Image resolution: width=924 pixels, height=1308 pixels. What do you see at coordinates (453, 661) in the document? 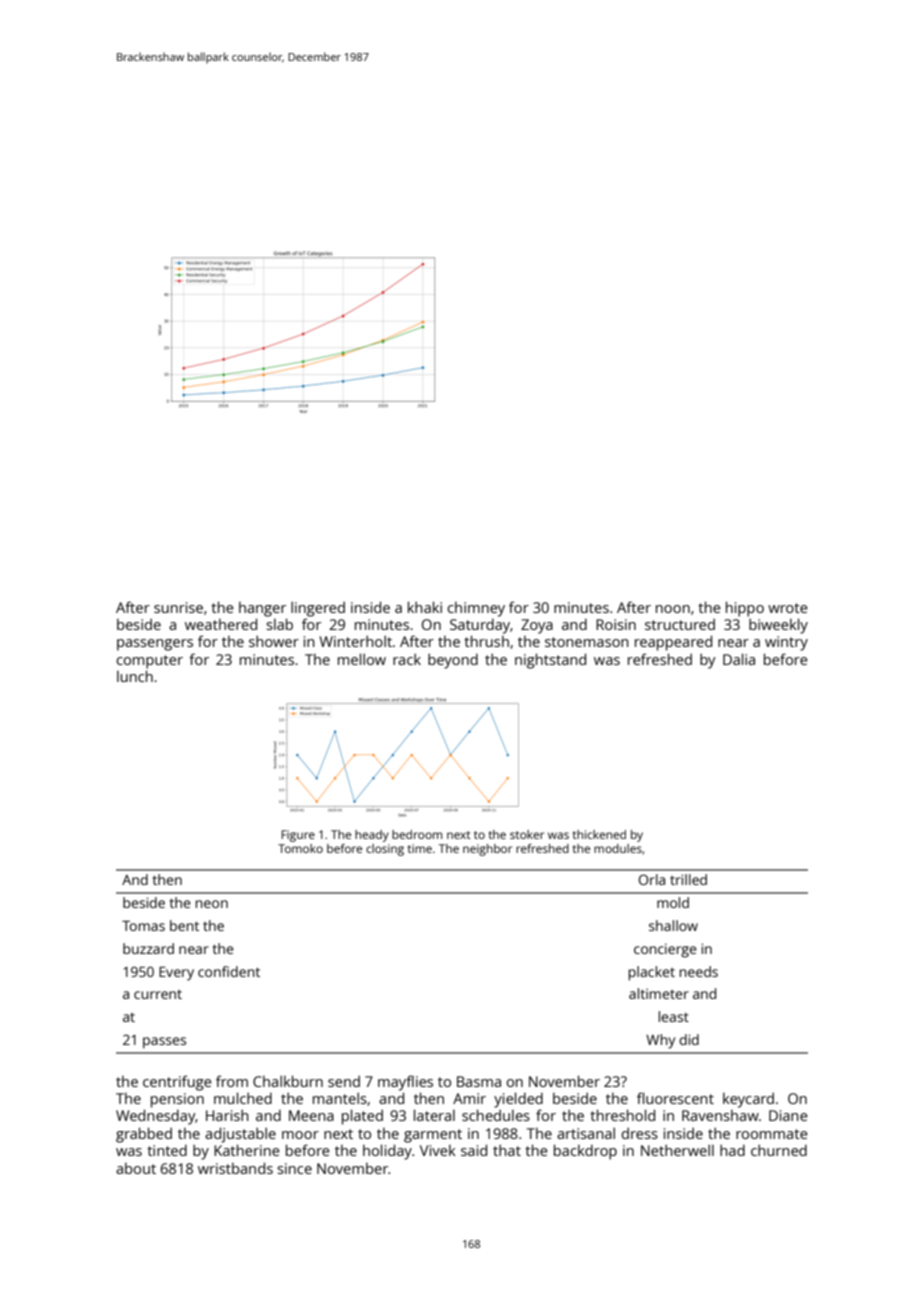
I see `beyond` at bounding box center [453, 661].
